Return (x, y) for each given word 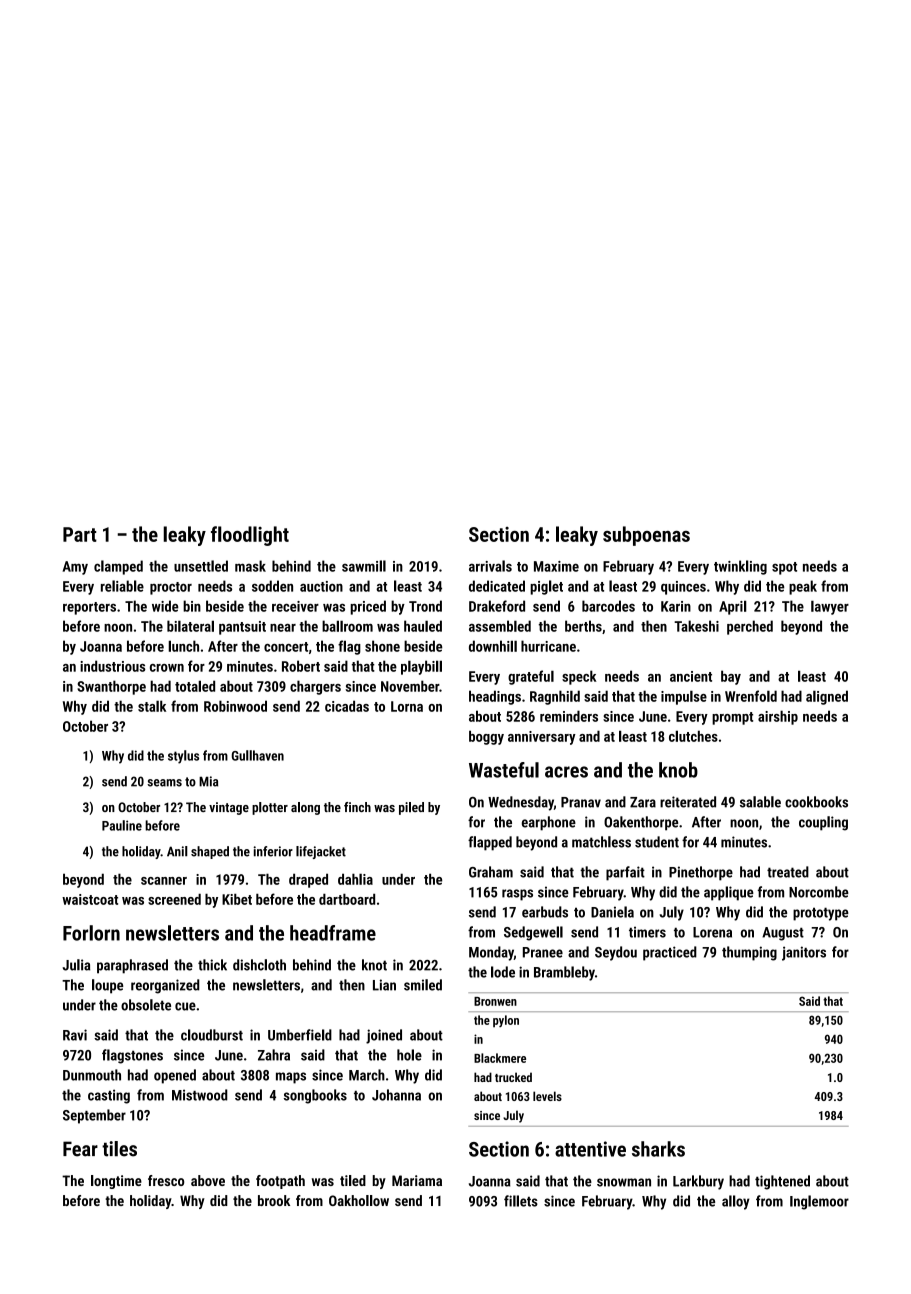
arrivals (490, 566)
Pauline (122, 825)
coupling (823, 823)
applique (729, 893)
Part (80, 534)
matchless (601, 842)
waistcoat (90, 899)
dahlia (355, 879)
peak (803, 587)
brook (274, 1200)
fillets (521, 1201)
